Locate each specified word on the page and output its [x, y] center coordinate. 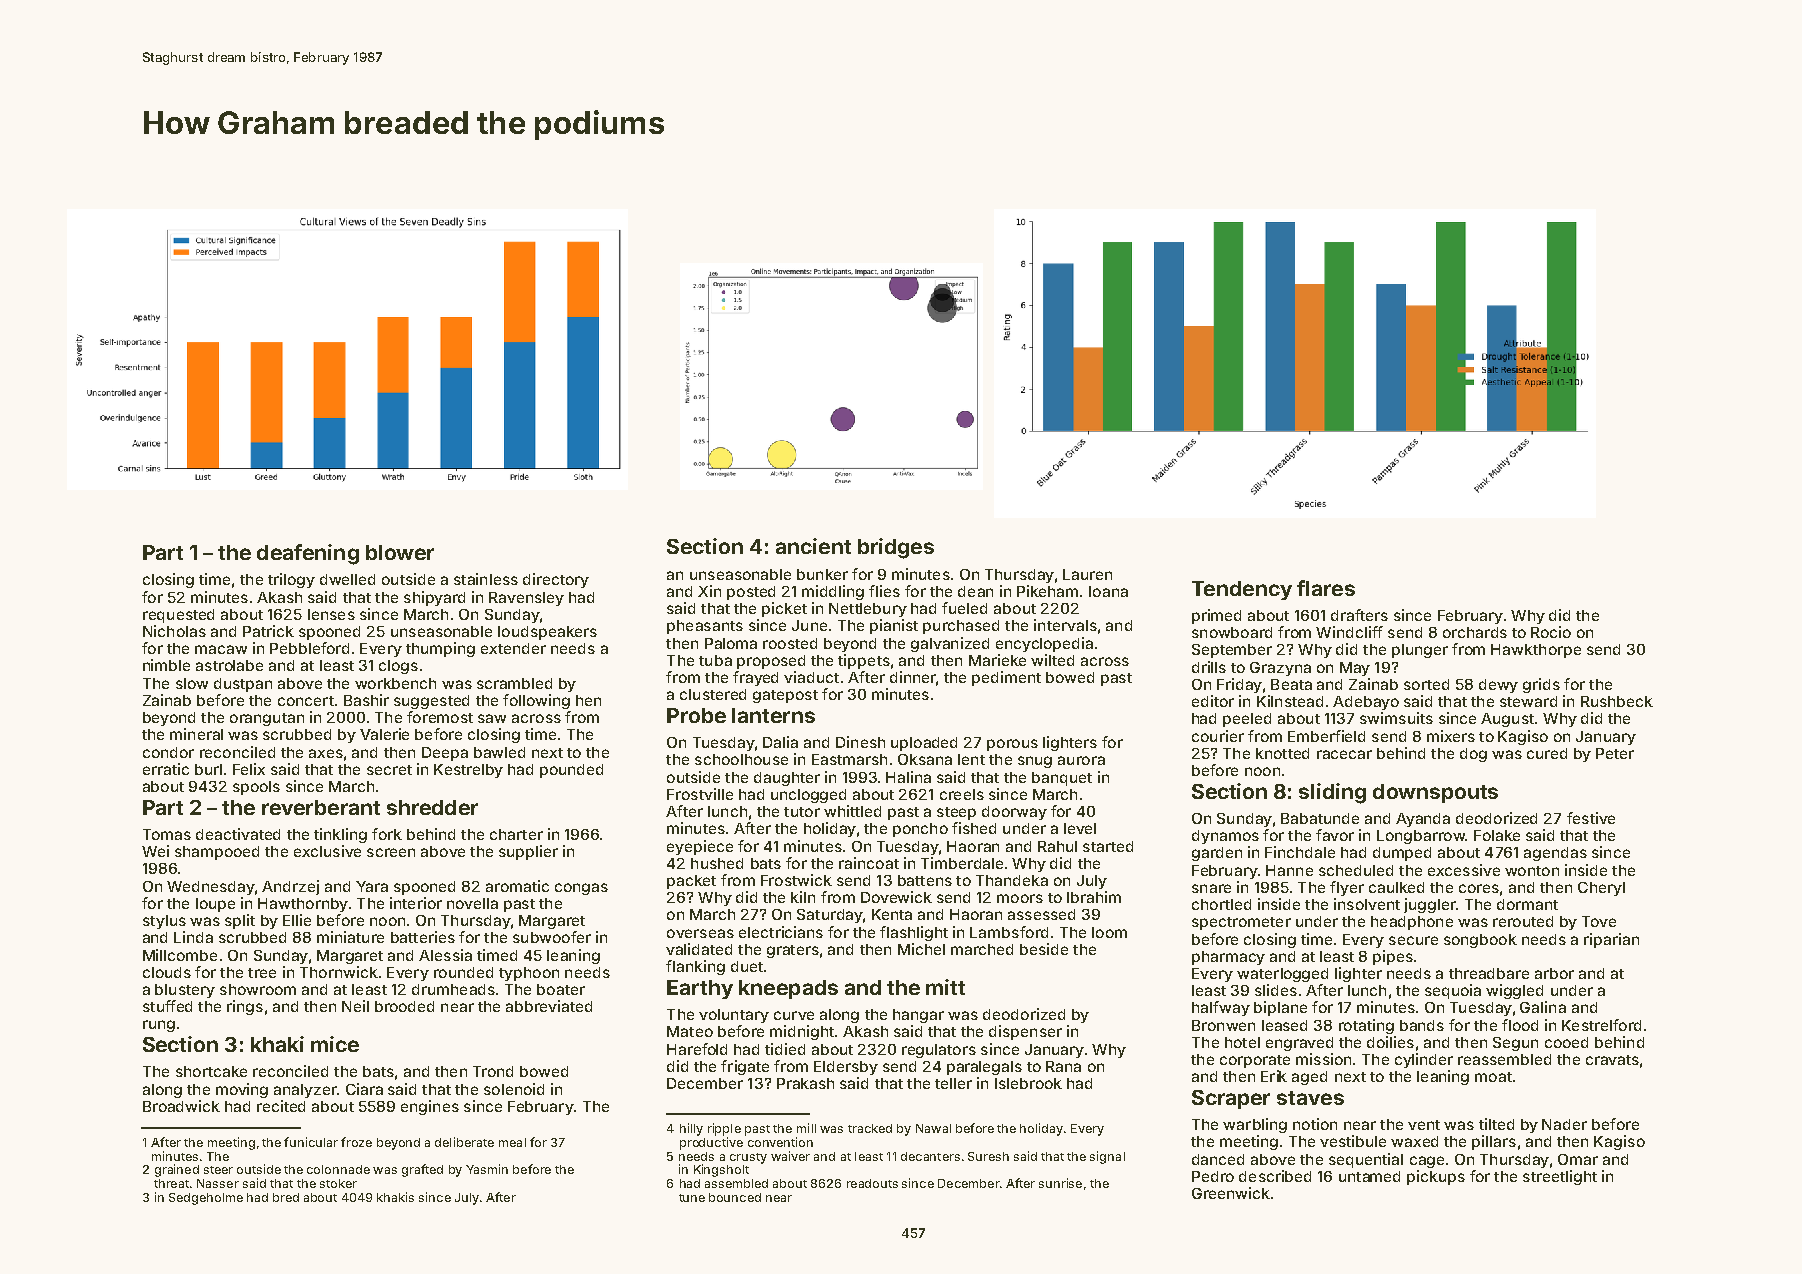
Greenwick [1231, 1193]
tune [692, 1198]
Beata [1291, 684]
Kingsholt [721, 1170]
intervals [1065, 625]
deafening [308, 554]
